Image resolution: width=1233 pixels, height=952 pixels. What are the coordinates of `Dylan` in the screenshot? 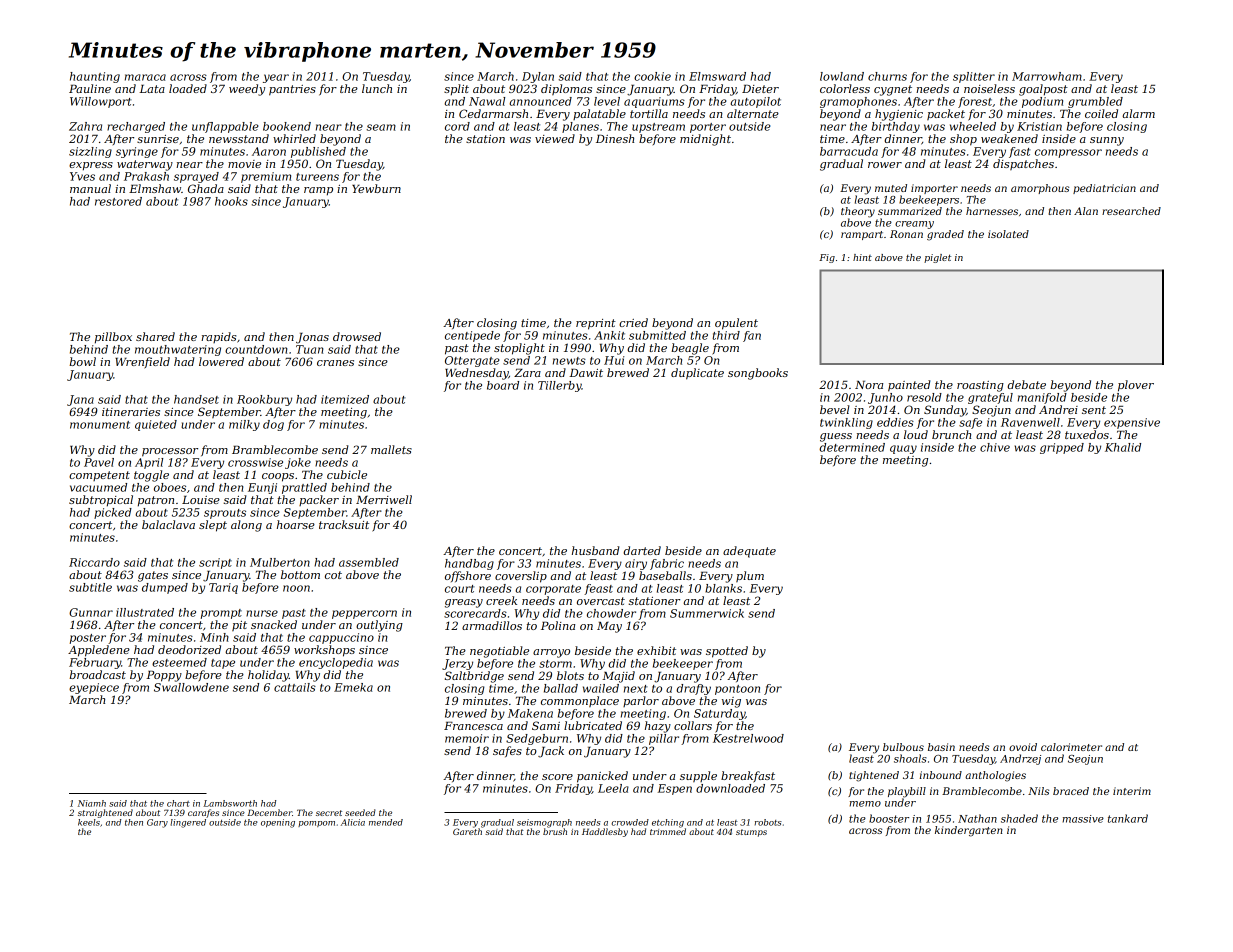 It's located at (538, 77).
